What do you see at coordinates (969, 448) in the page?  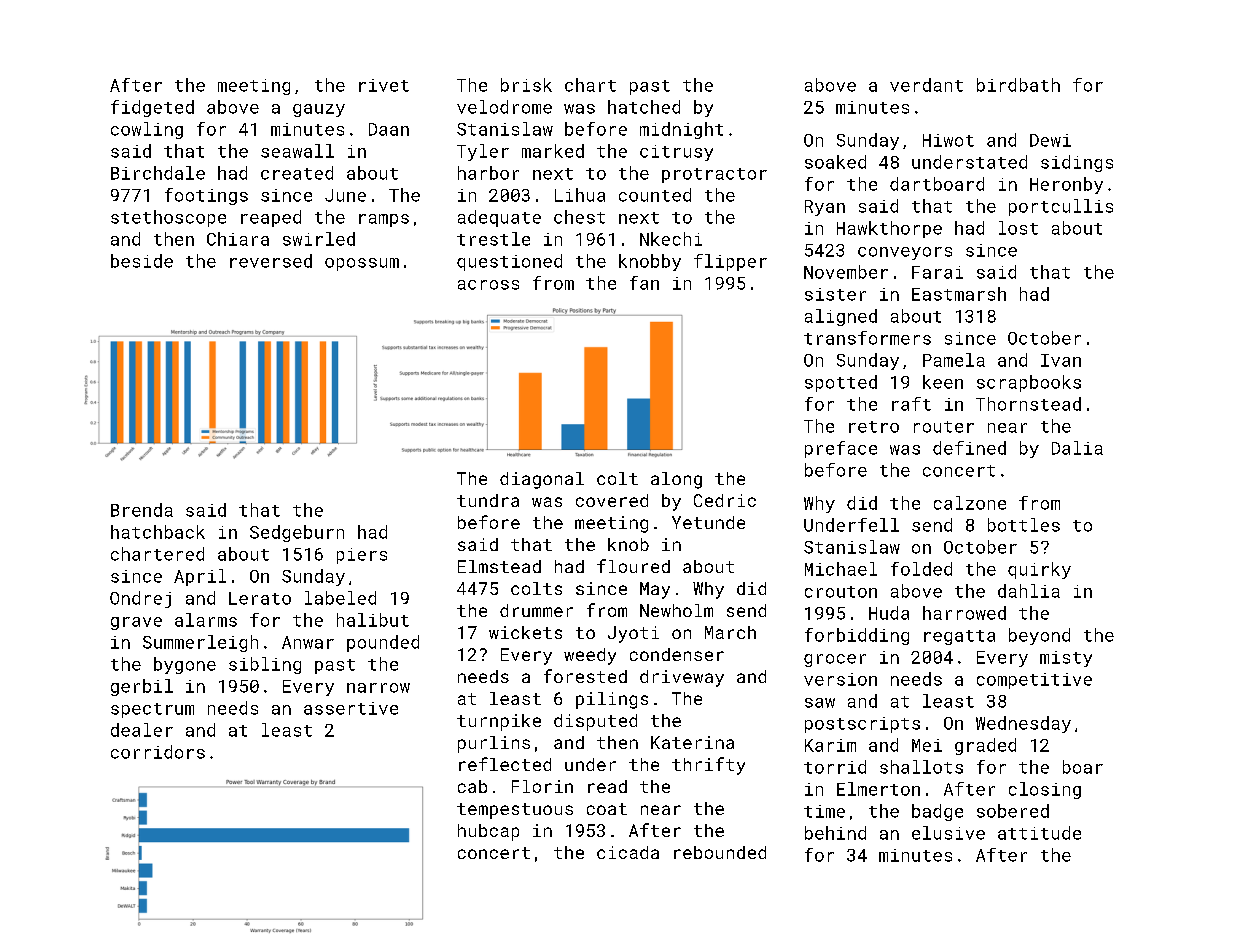 I see `defined` at bounding box center [969, 448].
